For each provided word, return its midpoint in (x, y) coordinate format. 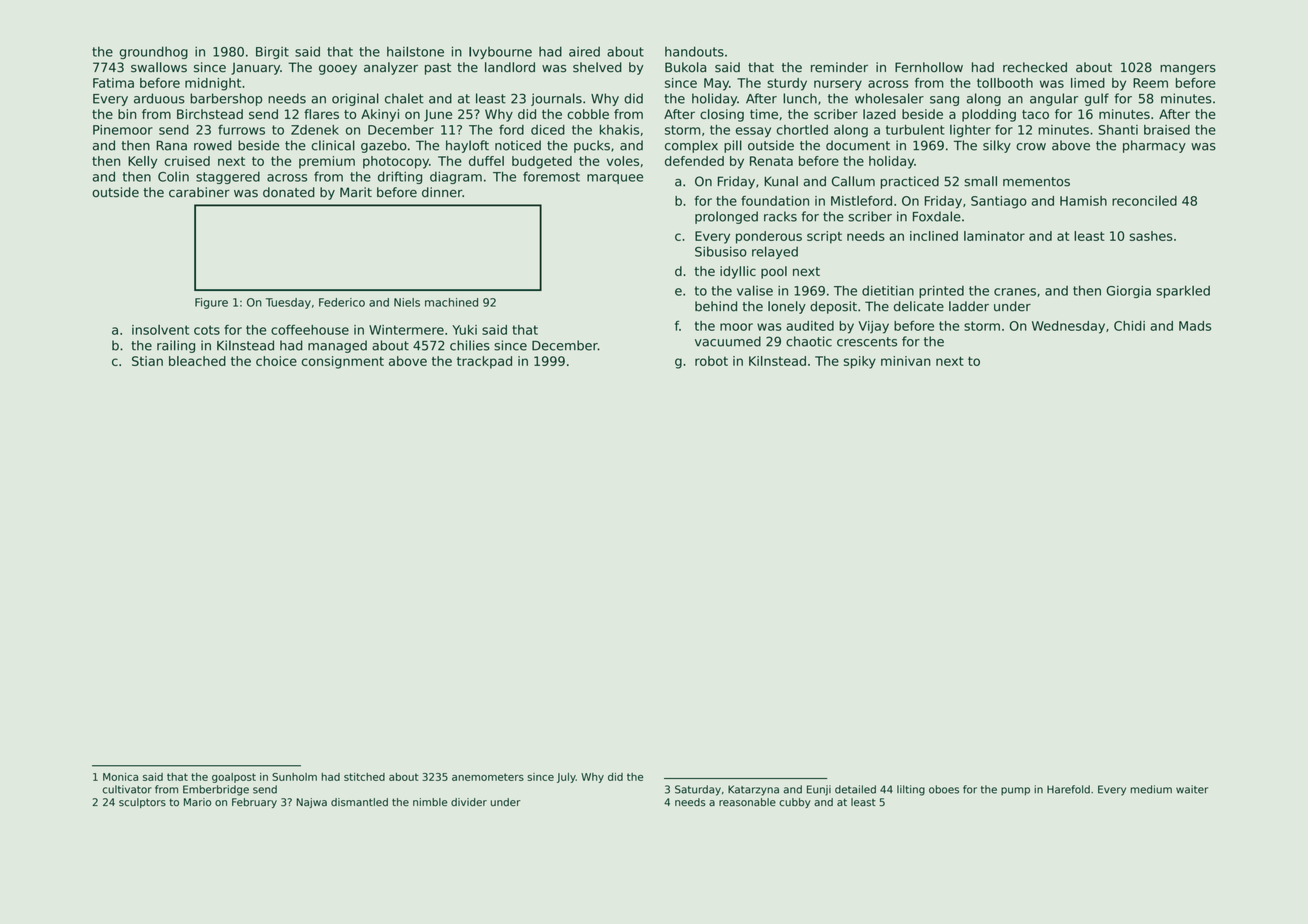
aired (584, 51)
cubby (795, 803)
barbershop (226, 99)
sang (944, 101)
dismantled (359, 802)
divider (469, 802)
